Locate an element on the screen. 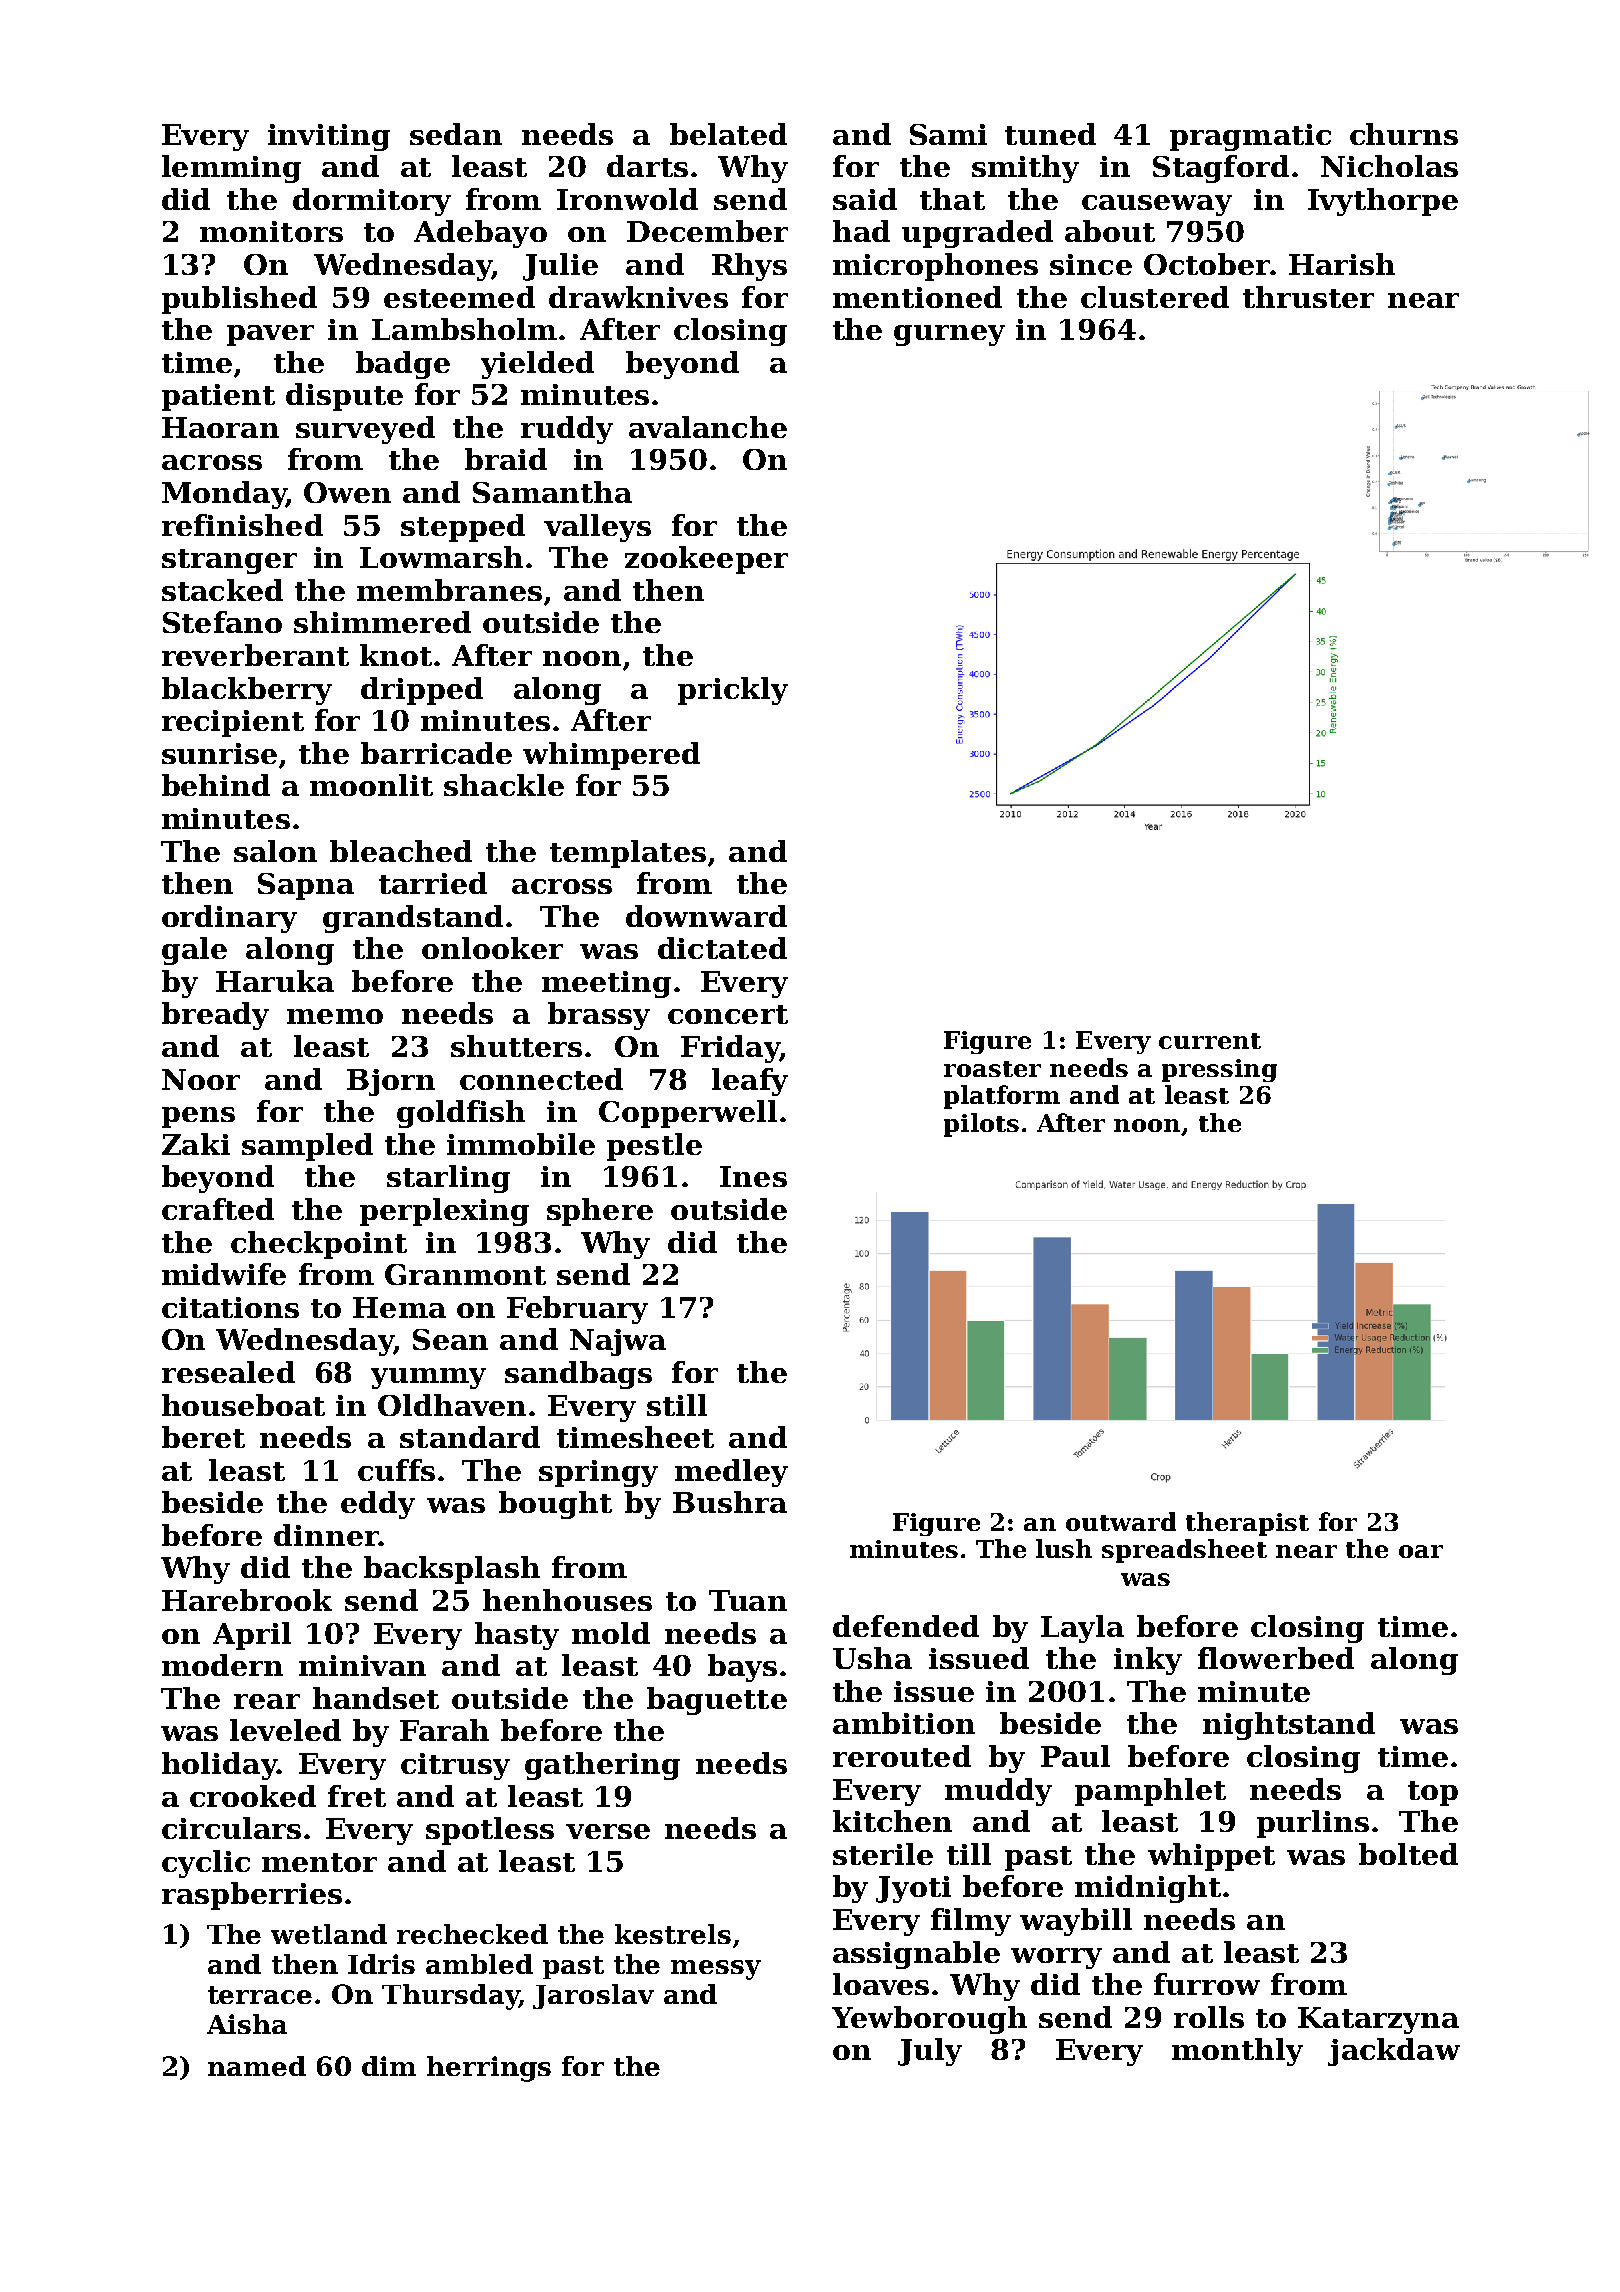  oar is located at coordinates (1421, 1551).
